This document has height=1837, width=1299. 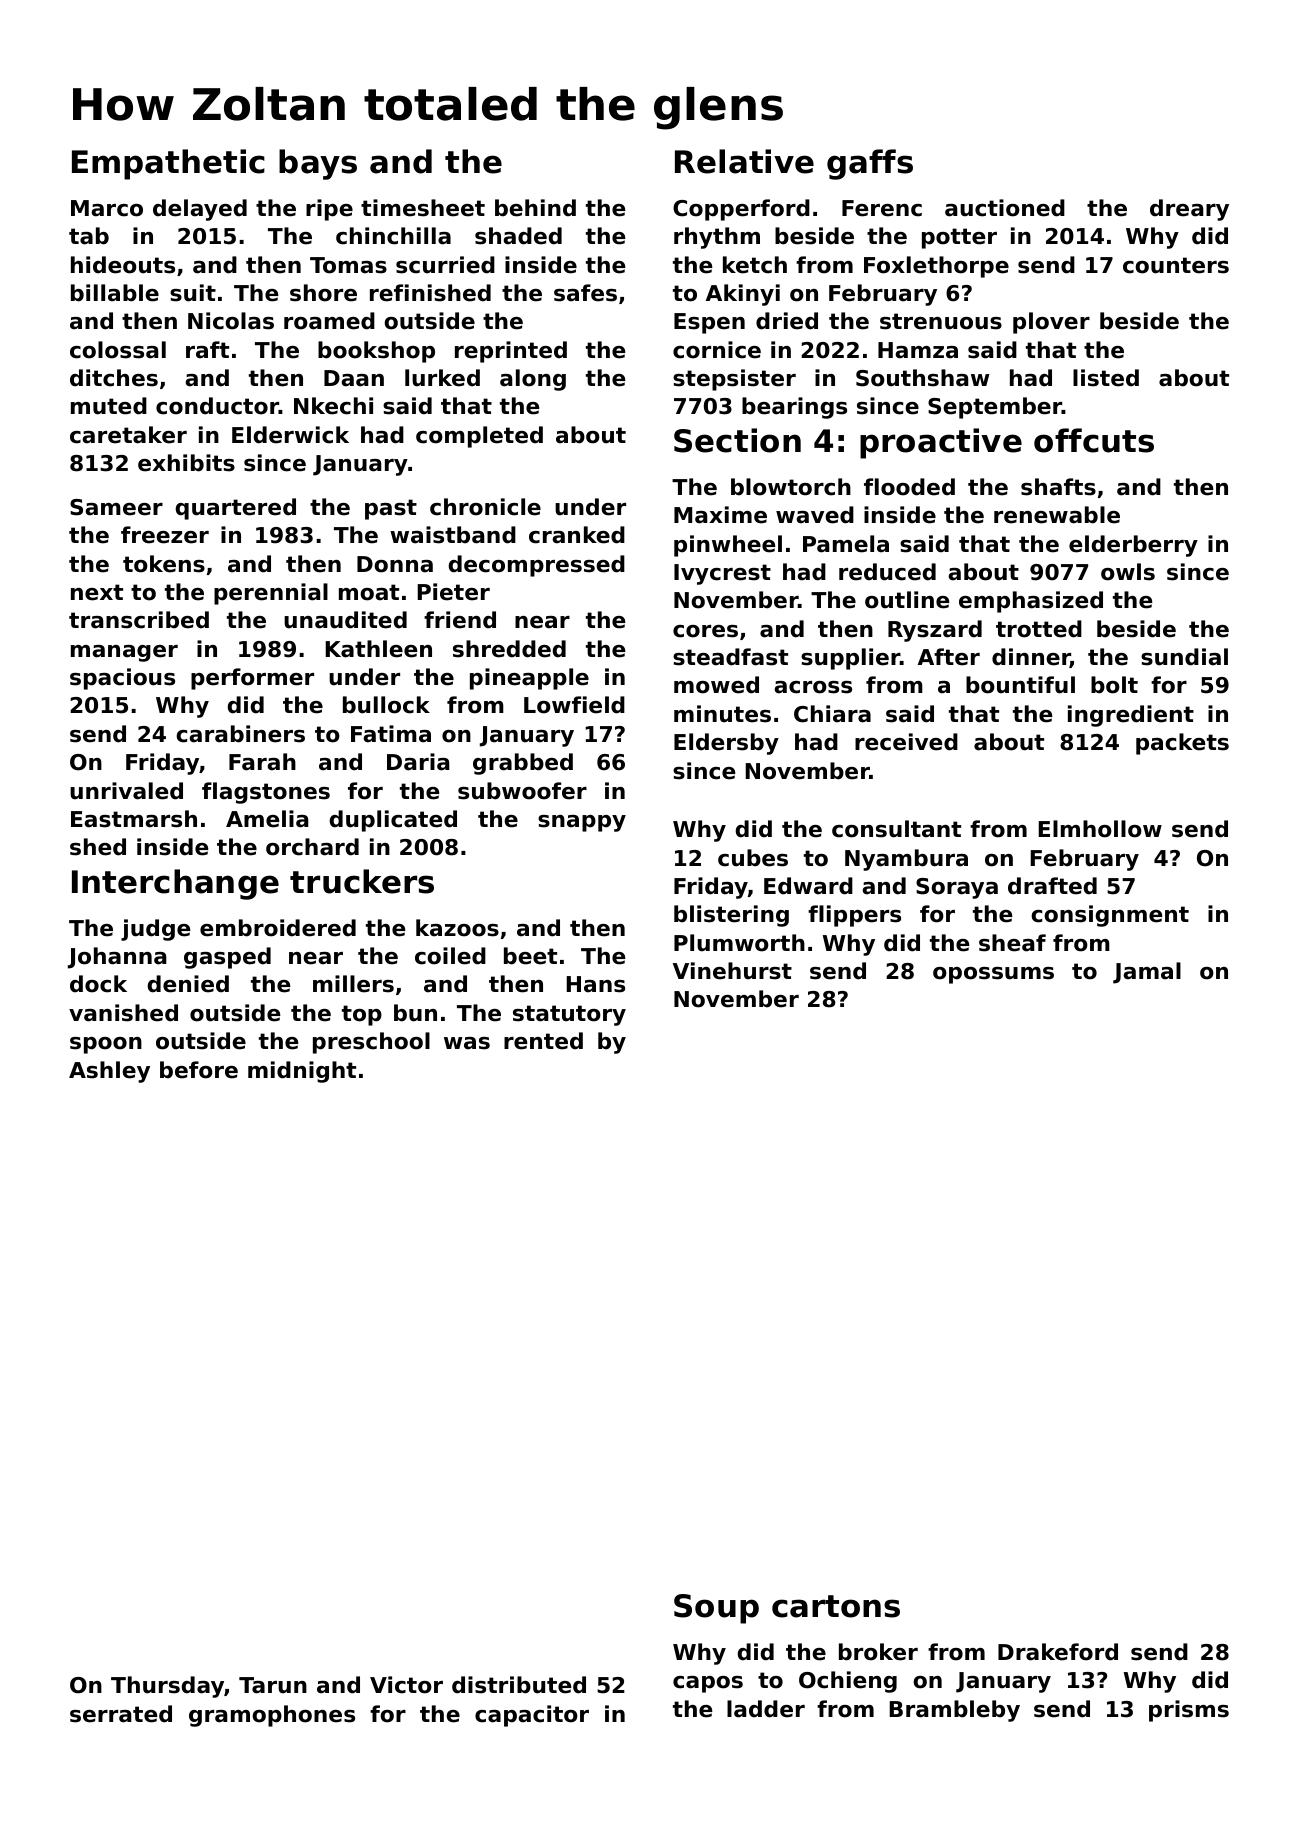 I want to click on Thursday, so click(x=167, y=1687).
